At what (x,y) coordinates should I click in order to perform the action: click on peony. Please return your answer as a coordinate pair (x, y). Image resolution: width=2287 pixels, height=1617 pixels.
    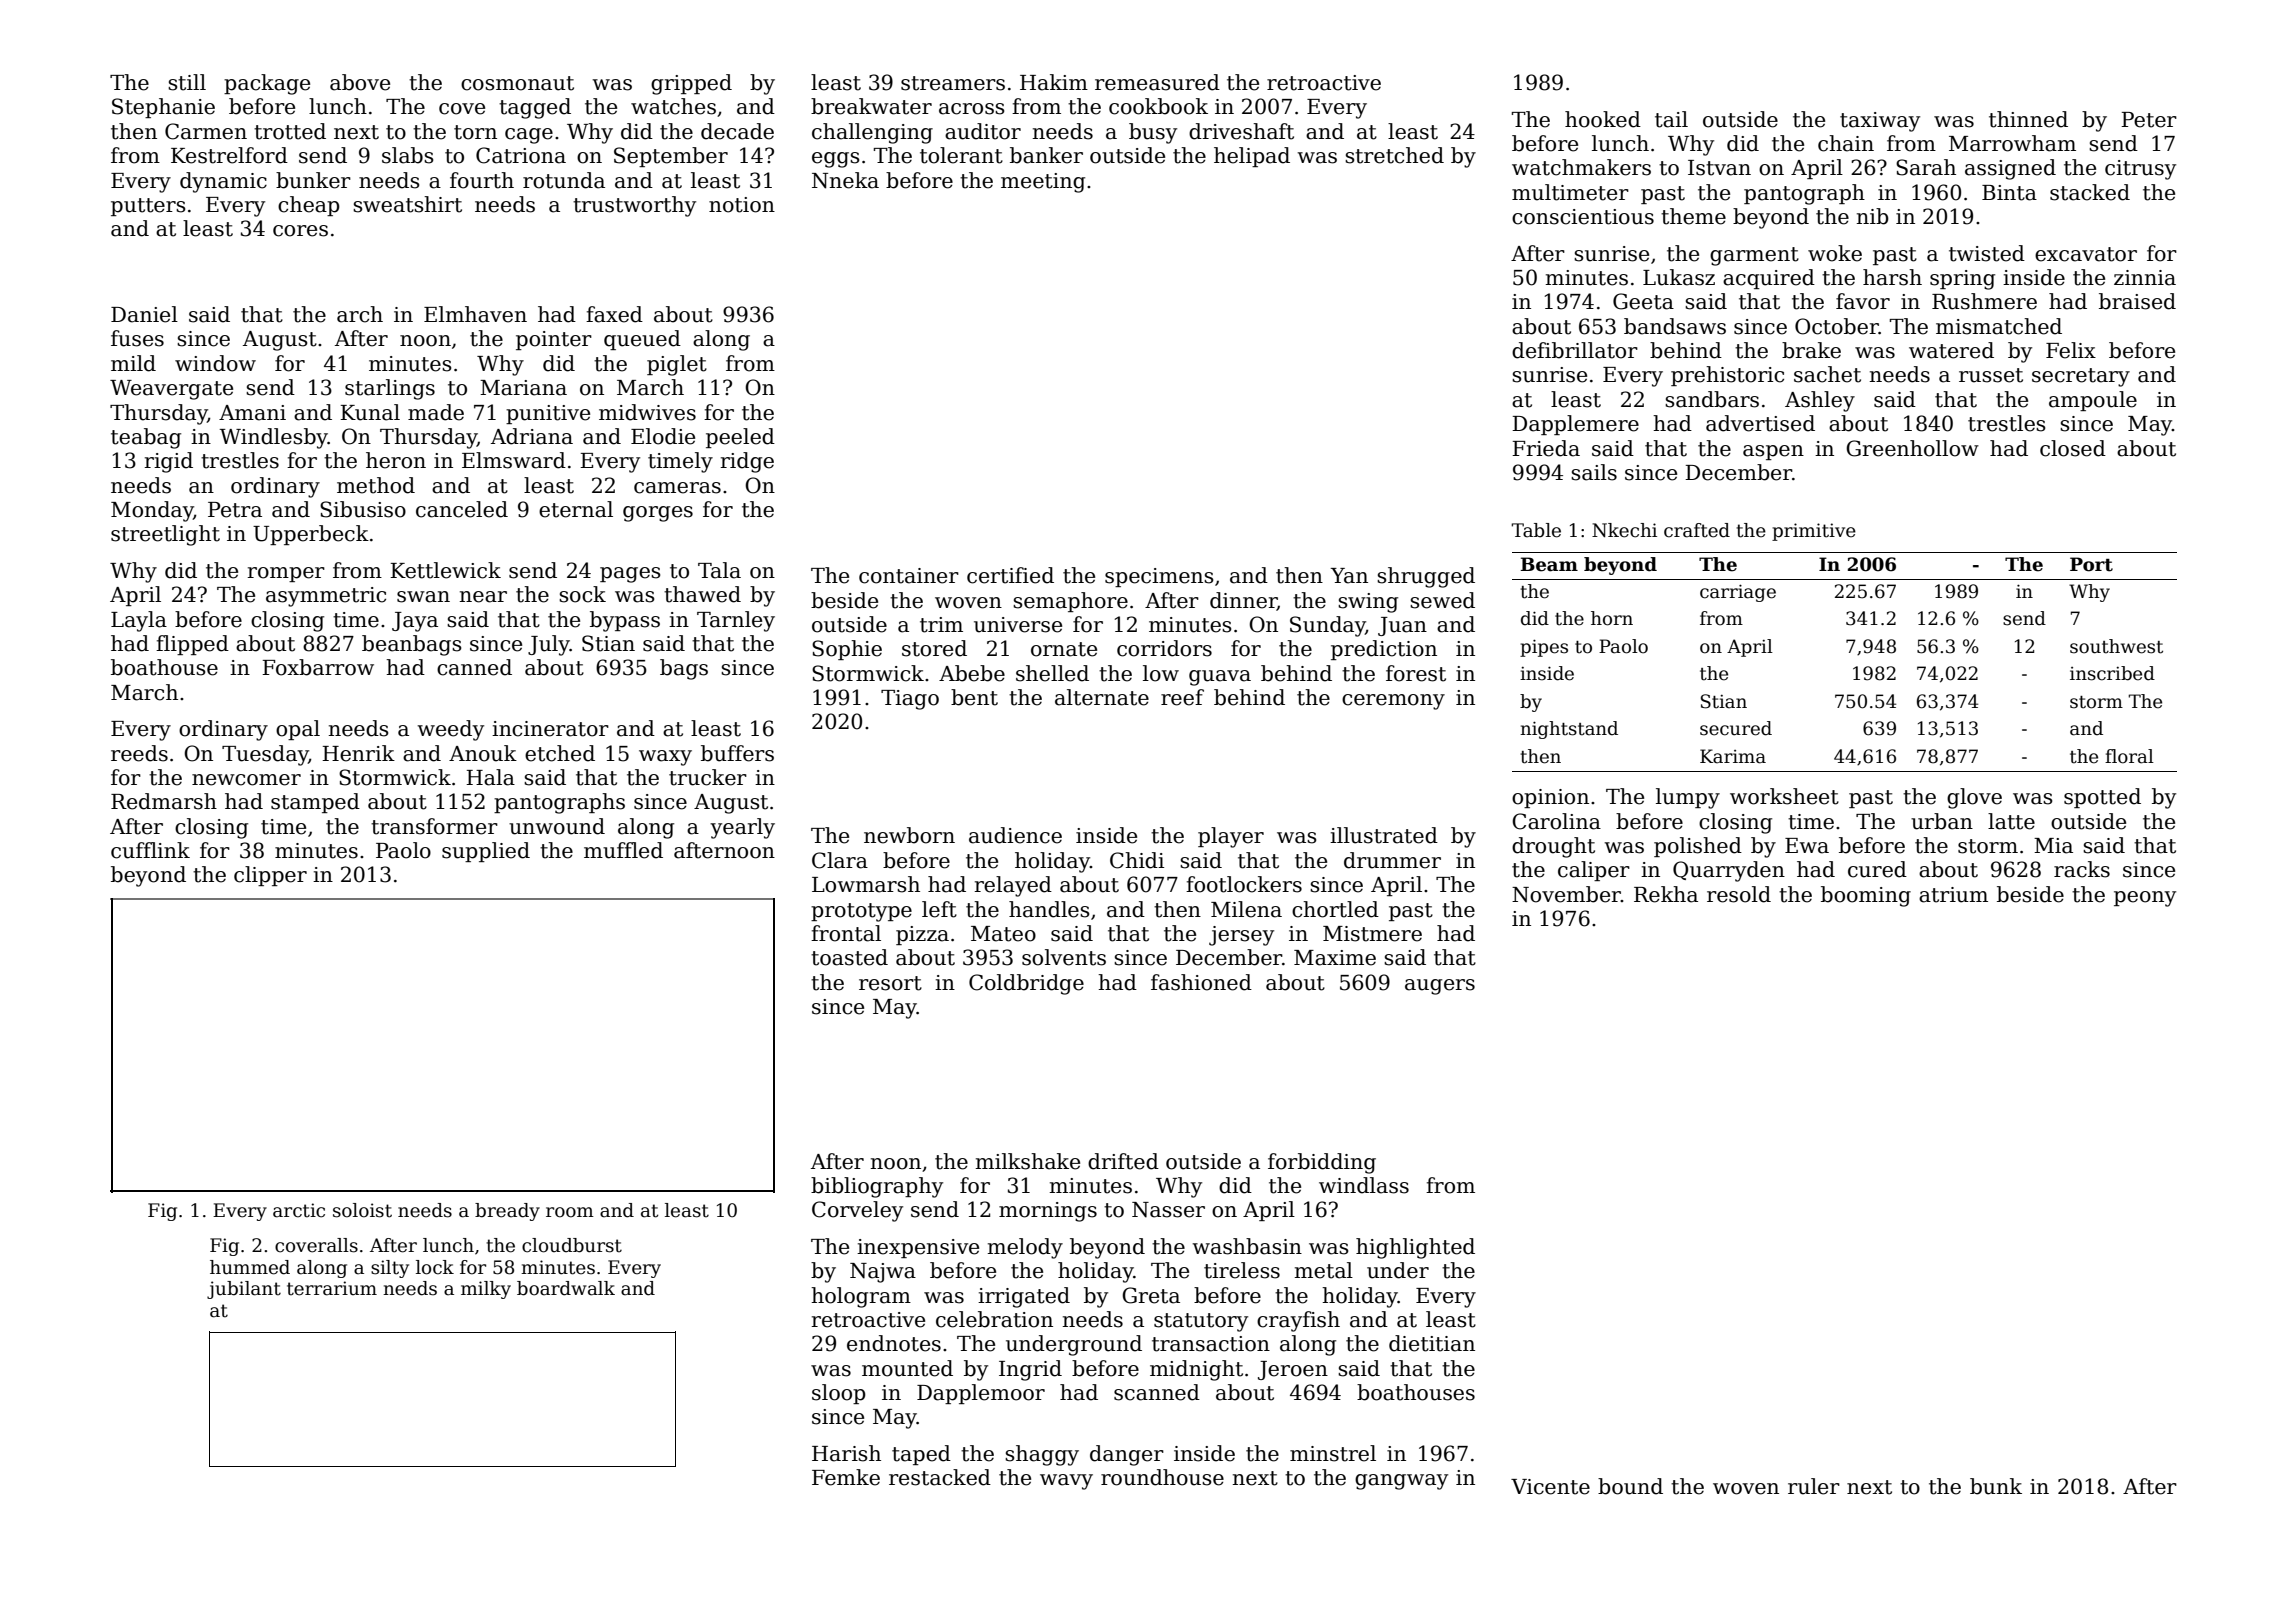
    Looking at the image, I should click on (2145, 899).
